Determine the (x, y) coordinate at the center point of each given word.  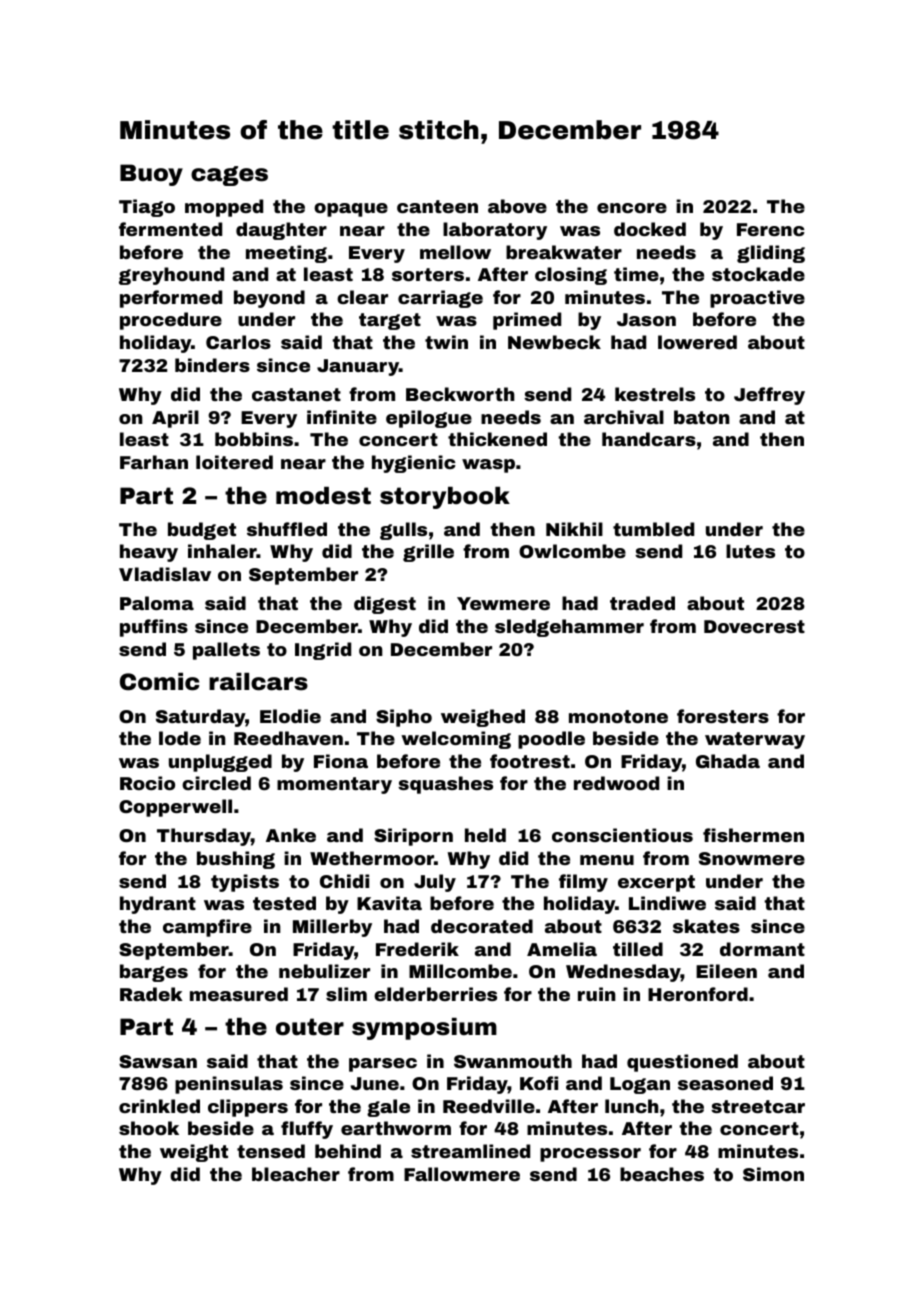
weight (194, 1153)
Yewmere (503, 603)
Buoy (151, 175)
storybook (445, 498)
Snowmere (752, 858)
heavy (149, 553)
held (485, 835)
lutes (750, 551)
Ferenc (771, 229)
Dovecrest (754, 626)
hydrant (158, 905)
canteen (437, 206)
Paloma (157, 603)
